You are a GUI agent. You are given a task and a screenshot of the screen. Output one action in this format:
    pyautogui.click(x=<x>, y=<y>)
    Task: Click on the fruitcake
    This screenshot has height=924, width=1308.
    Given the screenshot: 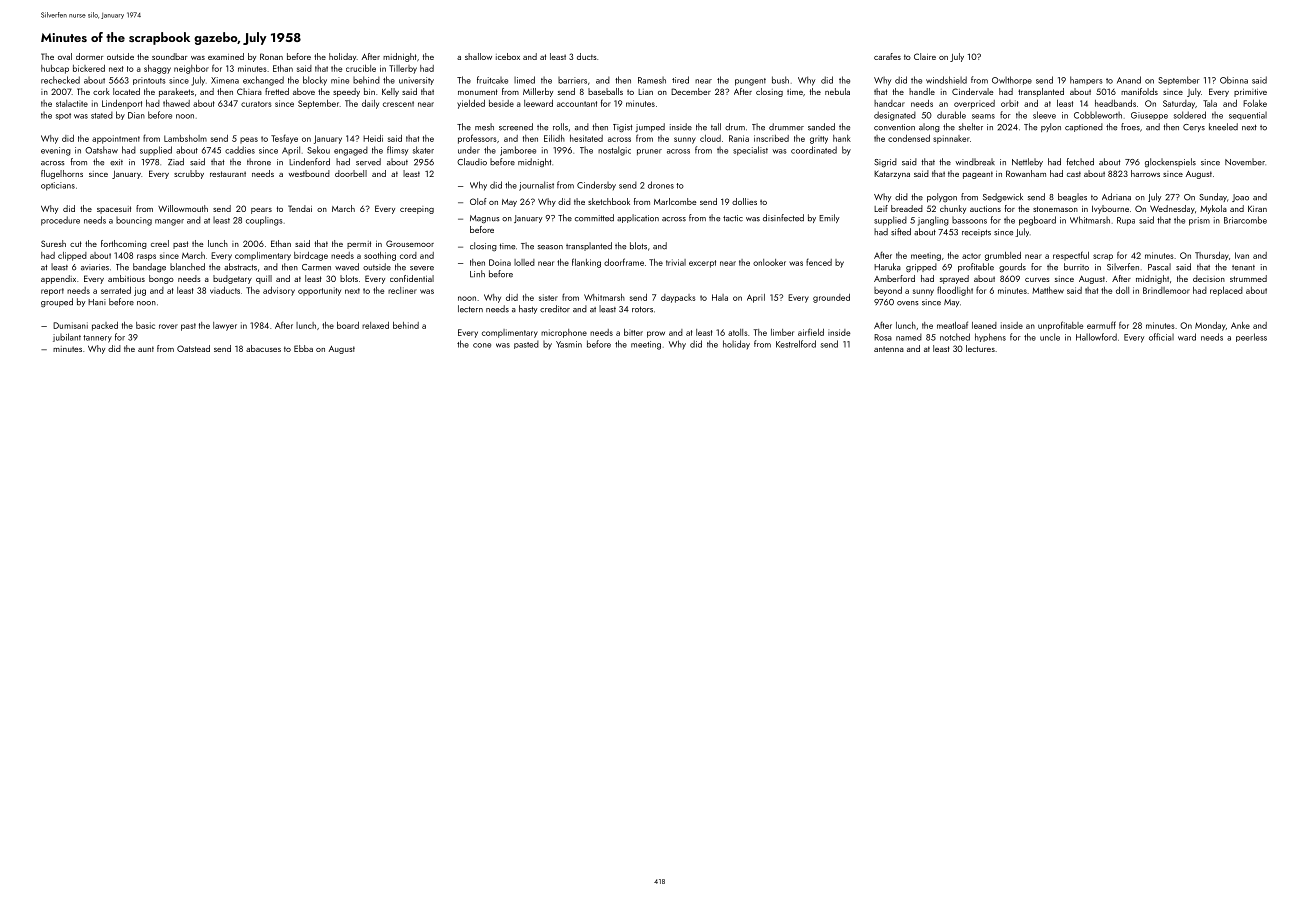 What is the action you would take?
    pyautogui.click(x=492, y=80)
